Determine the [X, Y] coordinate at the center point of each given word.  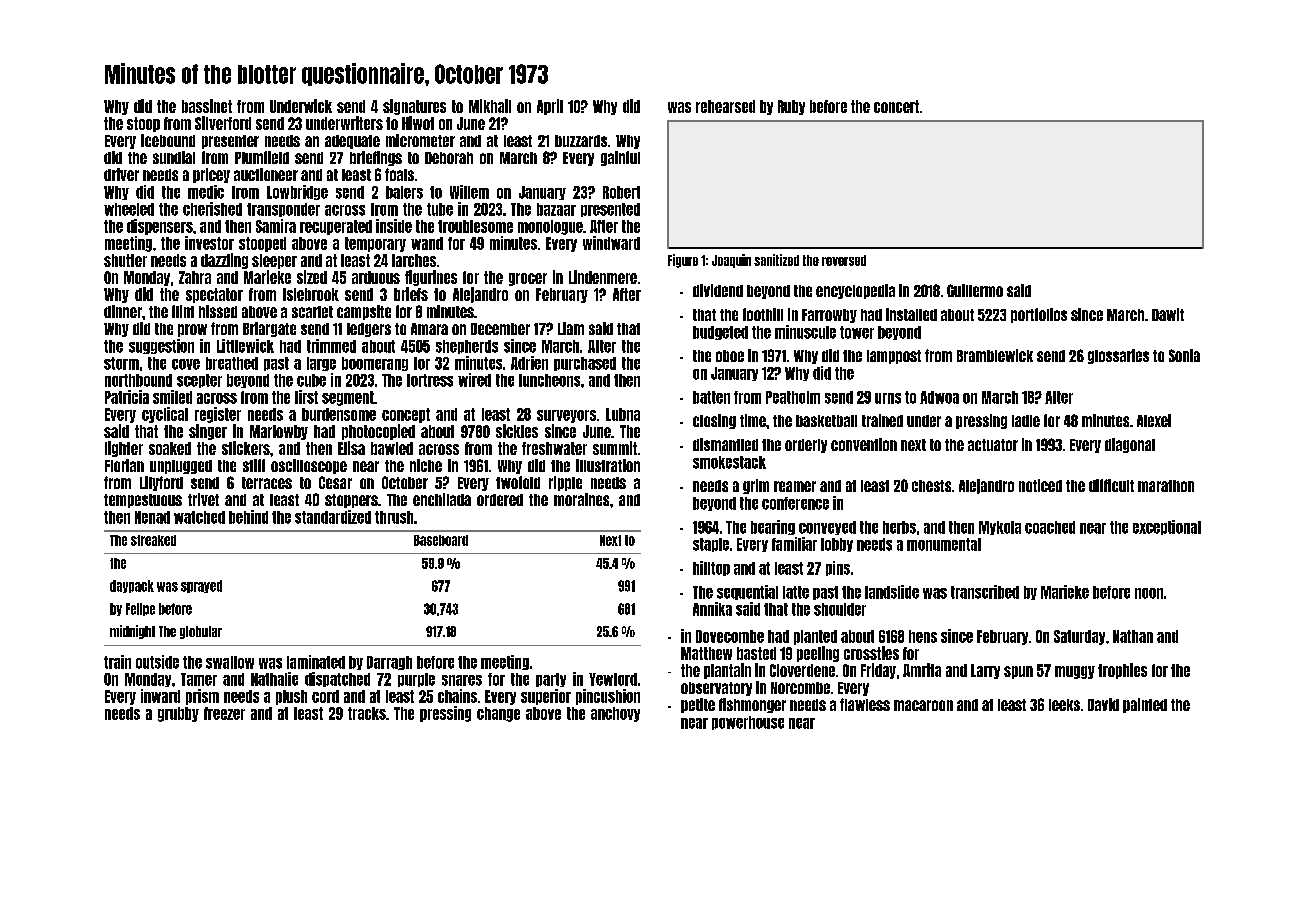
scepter [199, 381]
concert [896, 106]
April [550, 107]
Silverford [223, 123]
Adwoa [939, 397]
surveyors [566, 416]
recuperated [336, 227]
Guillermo [975, 290]
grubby [178, 714]
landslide [892, 592]
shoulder [840, 609]
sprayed [201, 586]
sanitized [776, 260]
